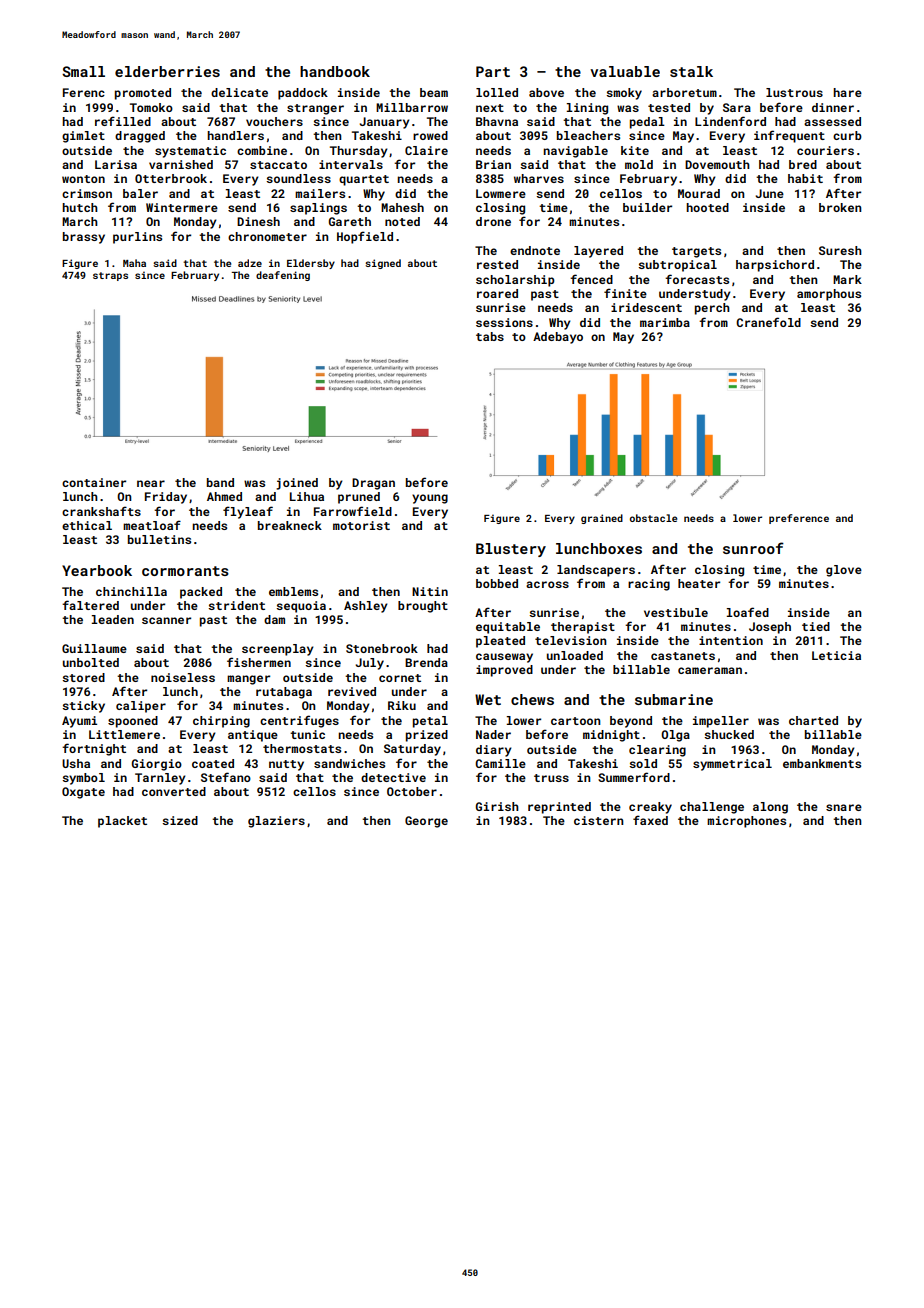  What do you see at coordinates (794, 92) in the page?
I see `lustrous` at bounding box center [794, 92].
